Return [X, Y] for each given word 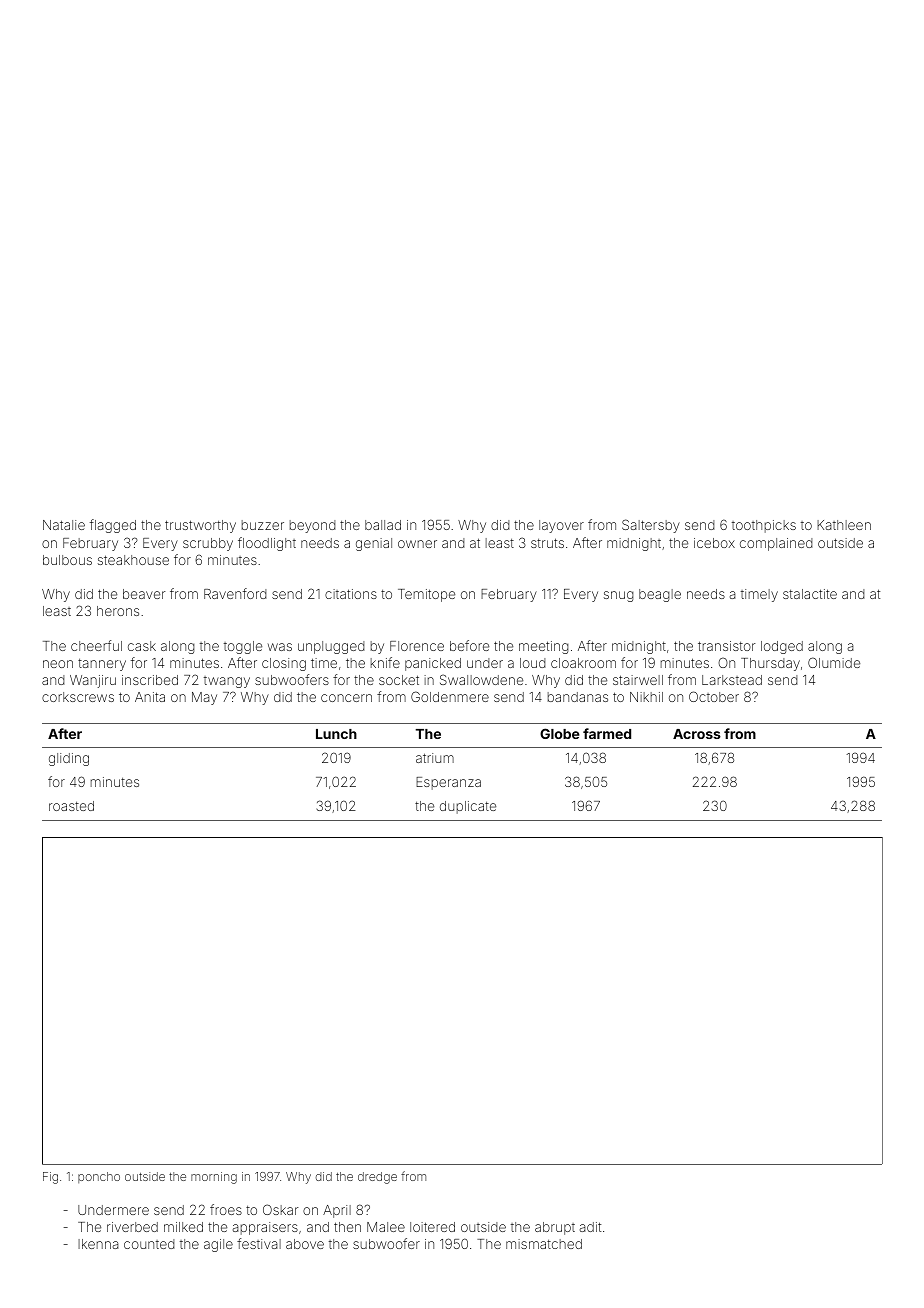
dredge [377, 1178]
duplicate [468, 807]
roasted [71, 806]
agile [218, 1245]
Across [697, 734]
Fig [50, 1178]
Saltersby [651, 526]
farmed [607, 733]
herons [118, 611]
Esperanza [448, 783]
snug [619, 596]
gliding [69, 759]
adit [590, 1227]
